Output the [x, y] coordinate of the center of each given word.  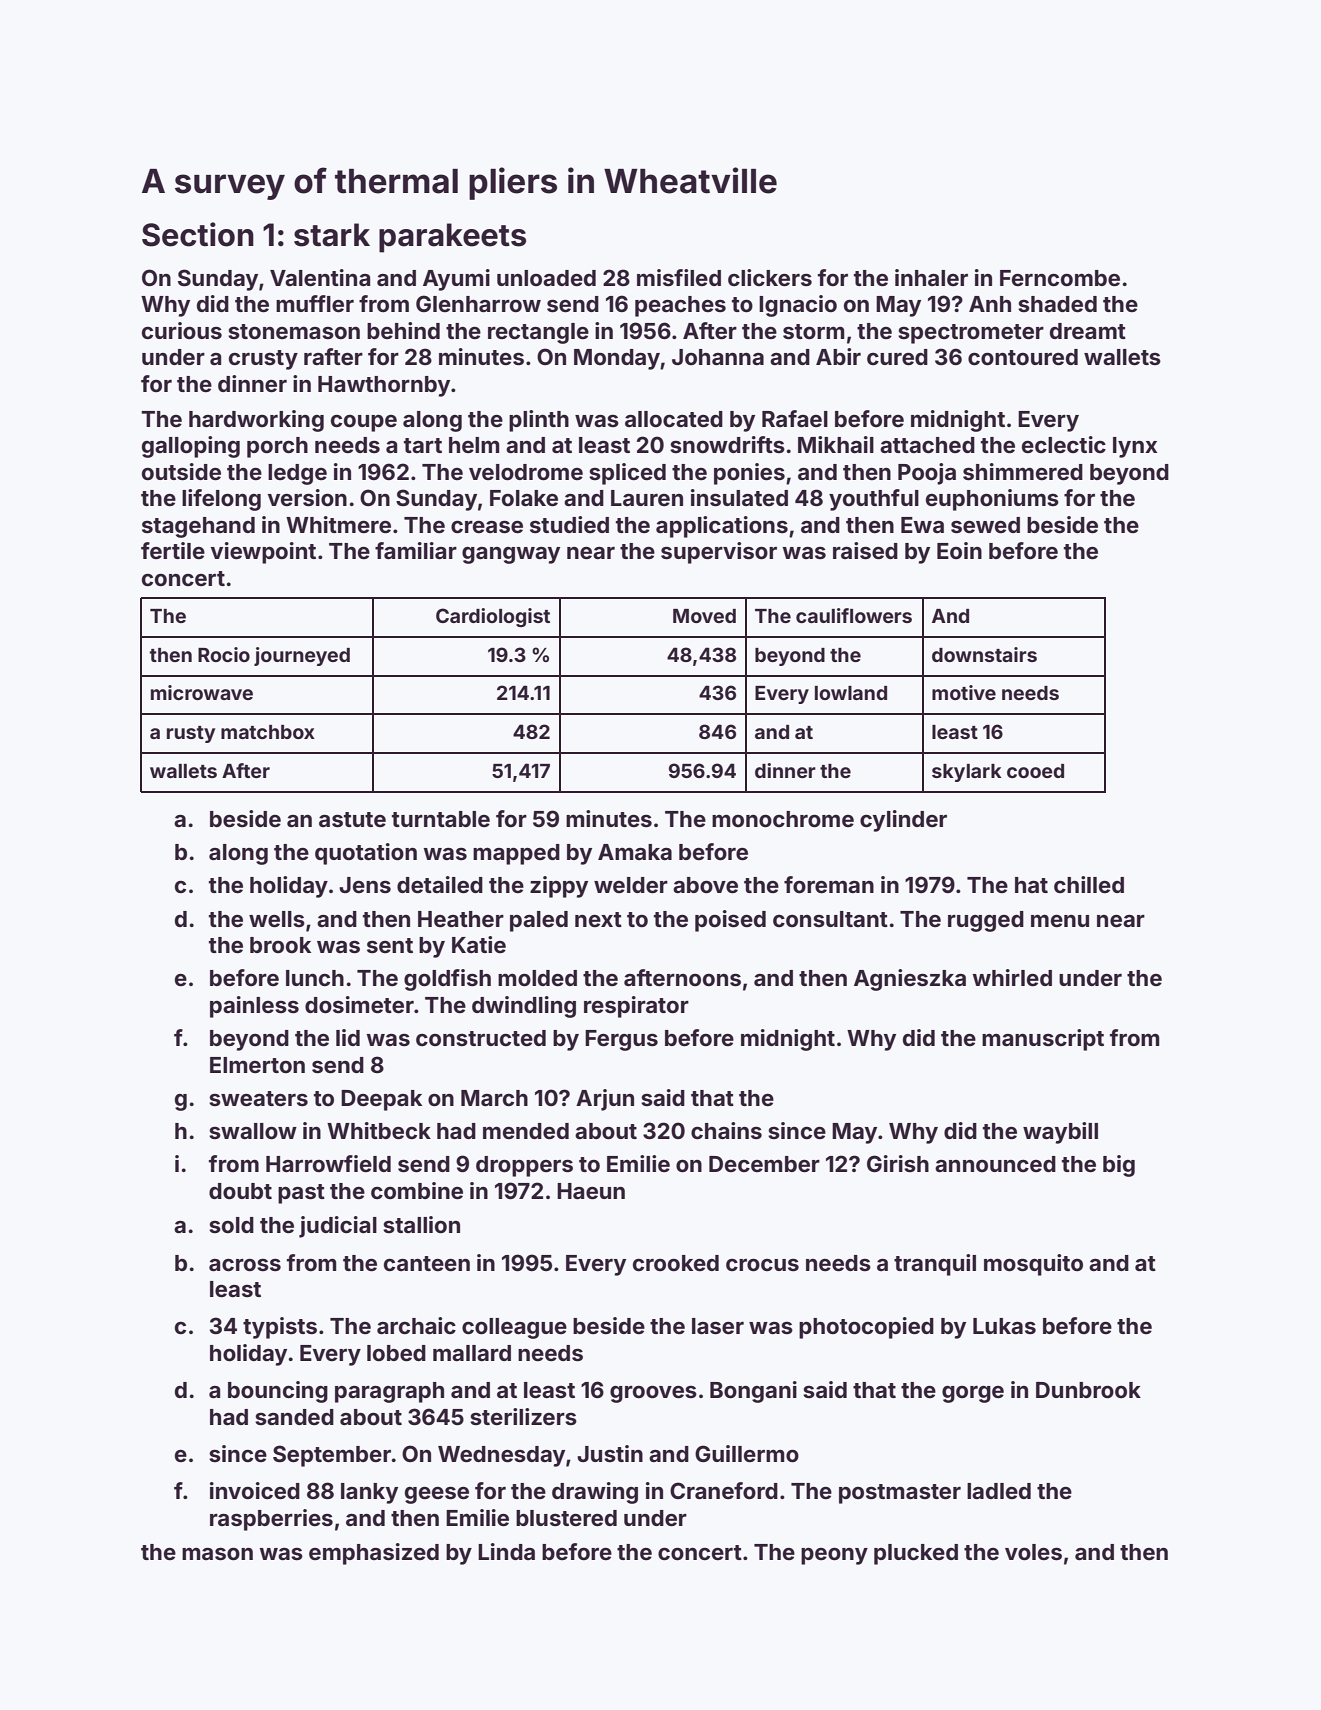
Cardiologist [493, 617]
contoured [1023, 357]
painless [254, 1007]
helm [474, 445]
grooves [653, 1394]
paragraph [389, 1392]
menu [1060, 920]
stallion [421, 1224]
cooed [1035, 771]
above [705, 885]
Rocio [224, 654]
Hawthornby [384, 386]
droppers [524, 1166]
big [1119, 1166]
